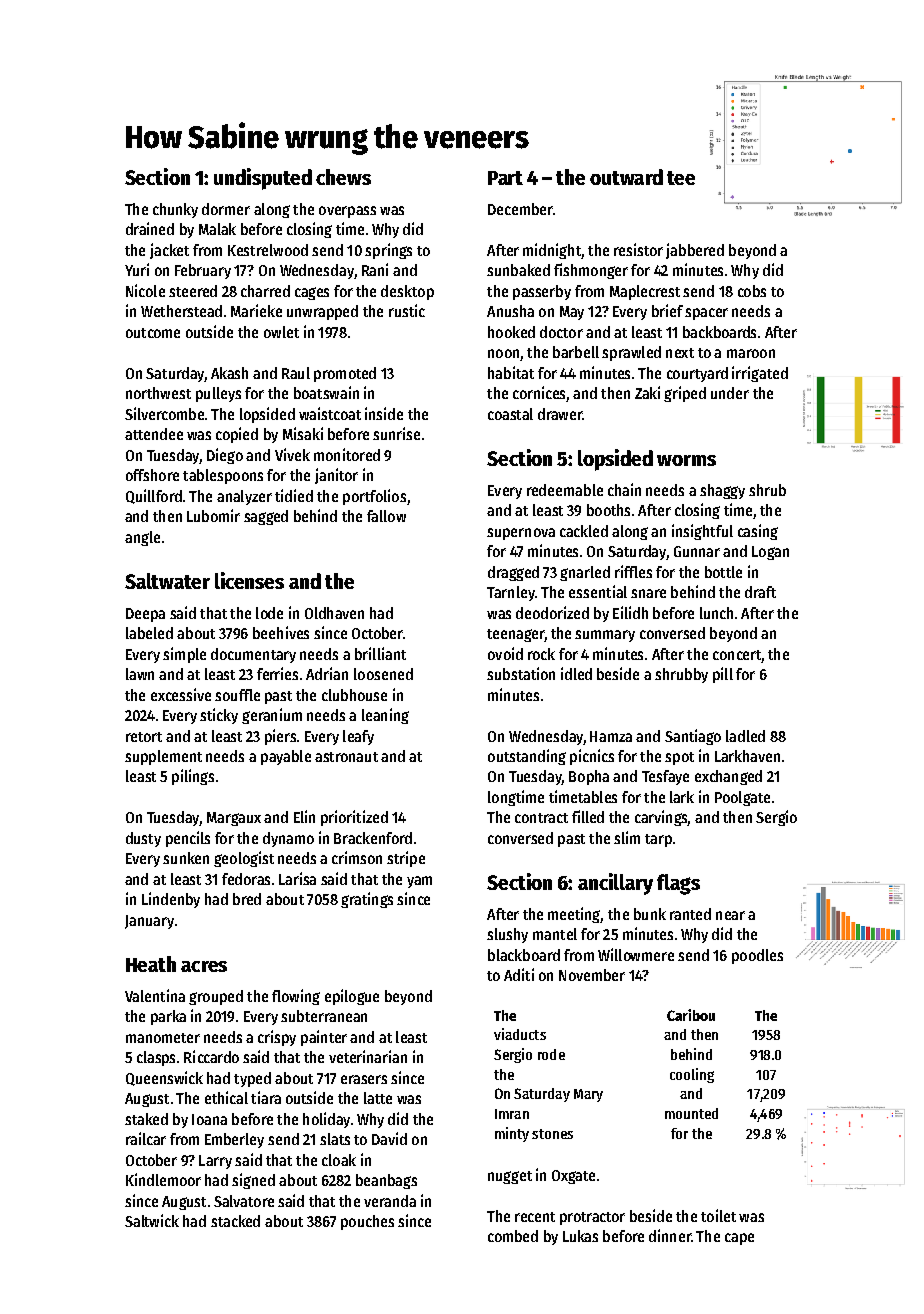 The image size is (924, 1314). Describe the element at coordinates (389, 1138) in the document. I see `David` at that location.
